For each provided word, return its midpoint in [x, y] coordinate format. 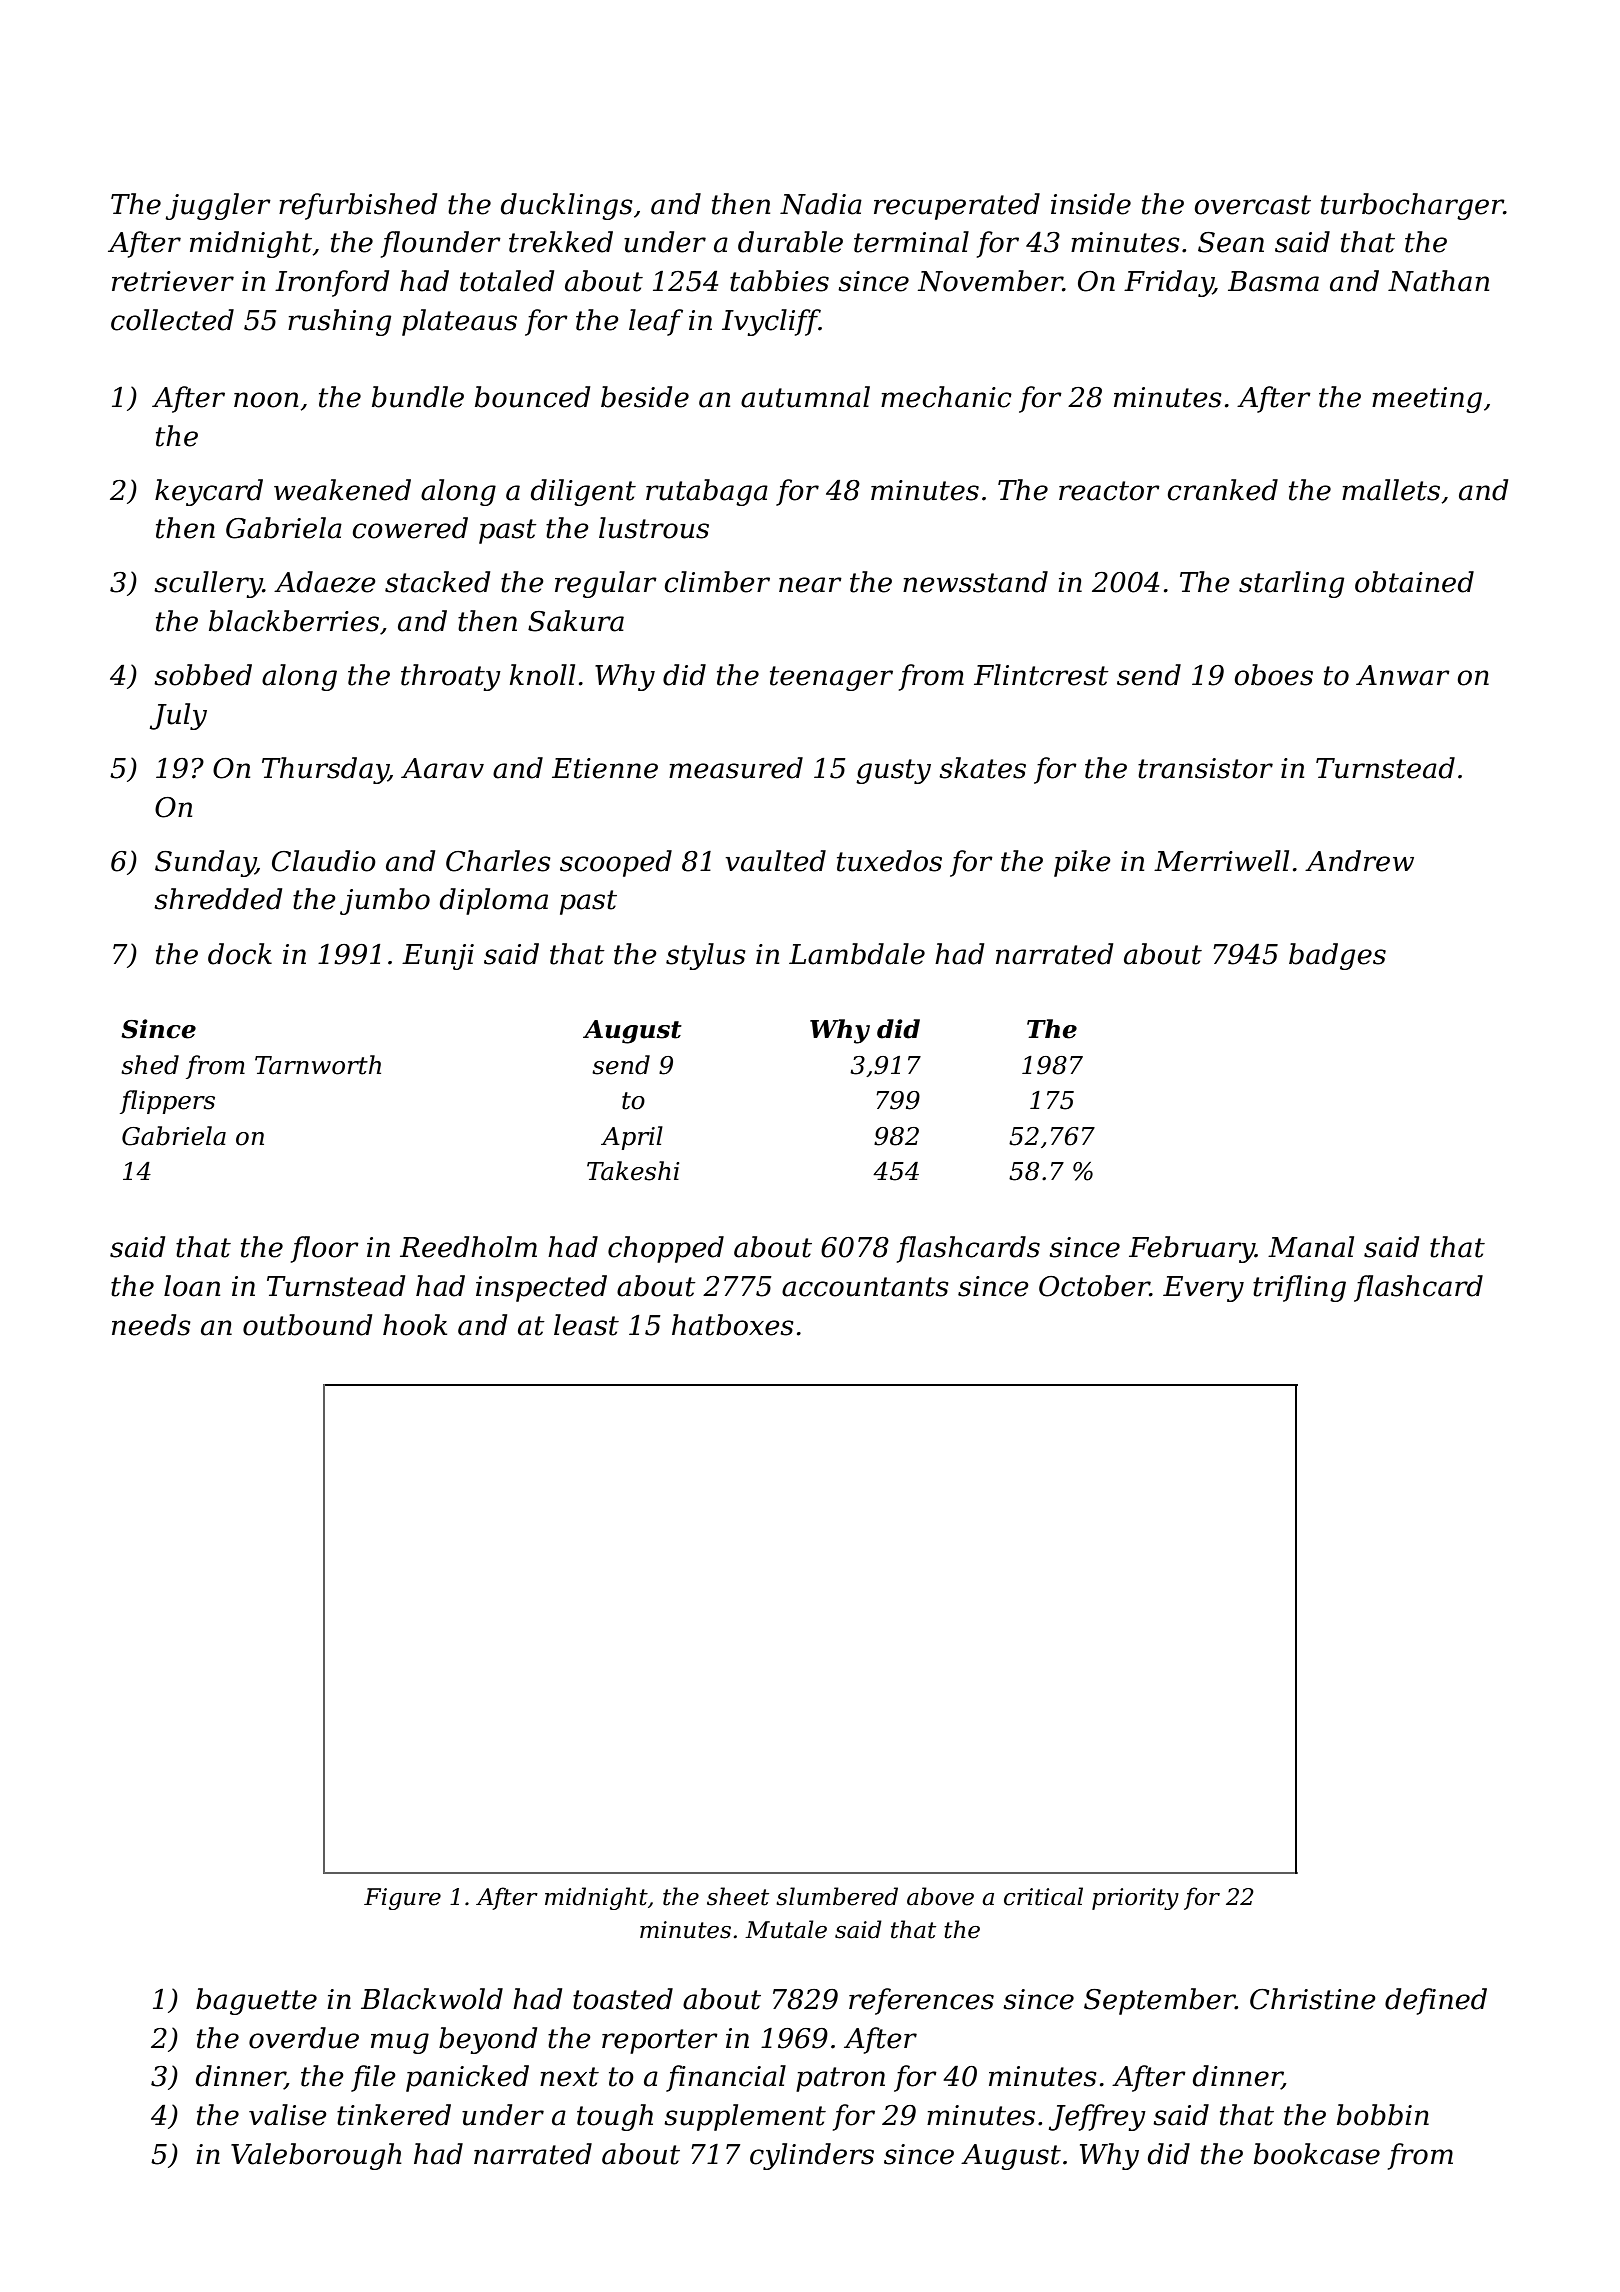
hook [415, 1325]
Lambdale [857, 954]
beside [645, 397]
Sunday [205, 863]
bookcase [1317, 2154]
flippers [167, 1102]
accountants [865, 1287]
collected [172, 320]
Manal [1311, 1247]
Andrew [1359, 861]
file [373, 2078]
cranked [1222, 490]
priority [1135, 1899]
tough [615, 2117]
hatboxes [733, 1325]
